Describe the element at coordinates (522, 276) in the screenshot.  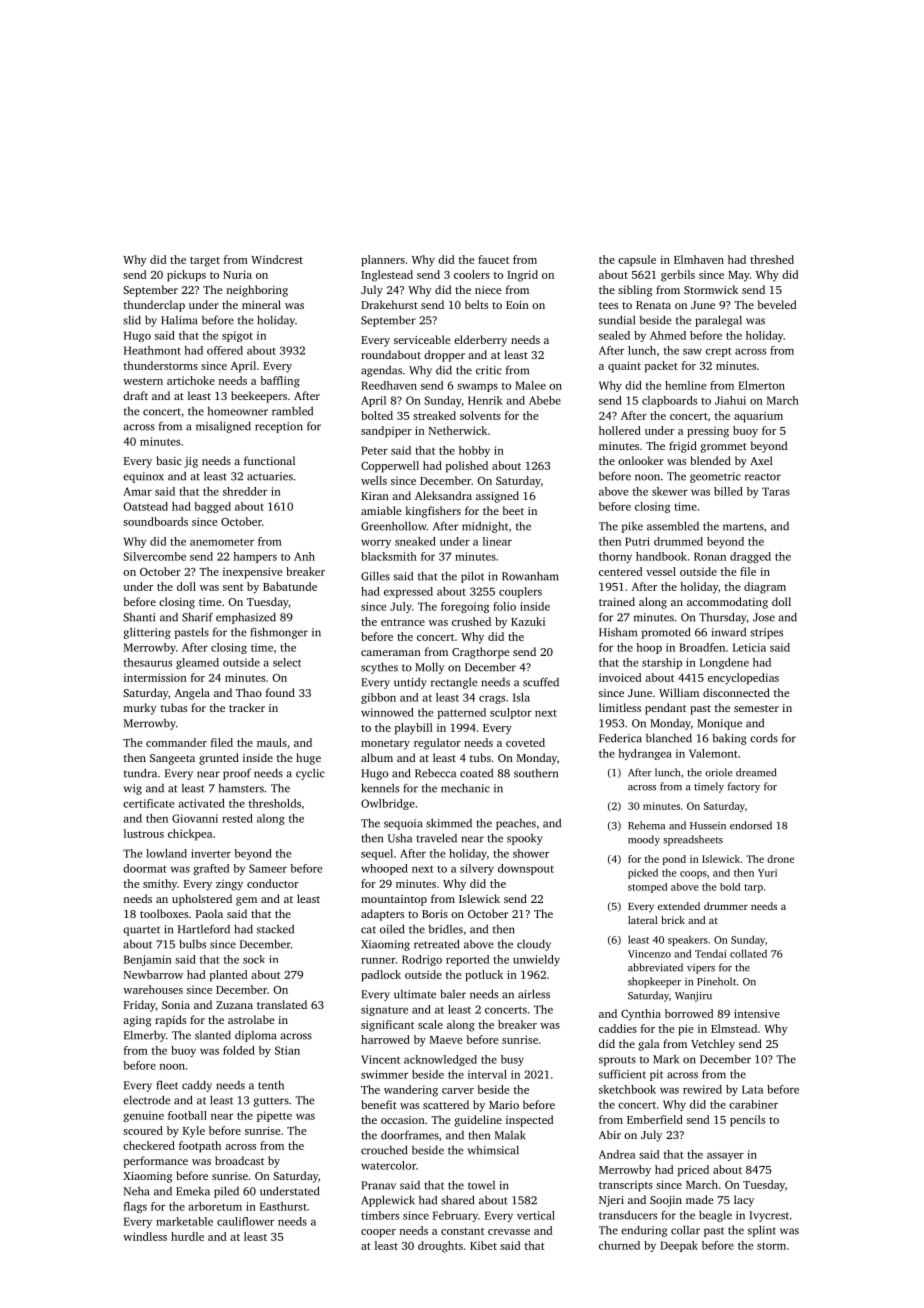
I see `Ingrid` at that location.
